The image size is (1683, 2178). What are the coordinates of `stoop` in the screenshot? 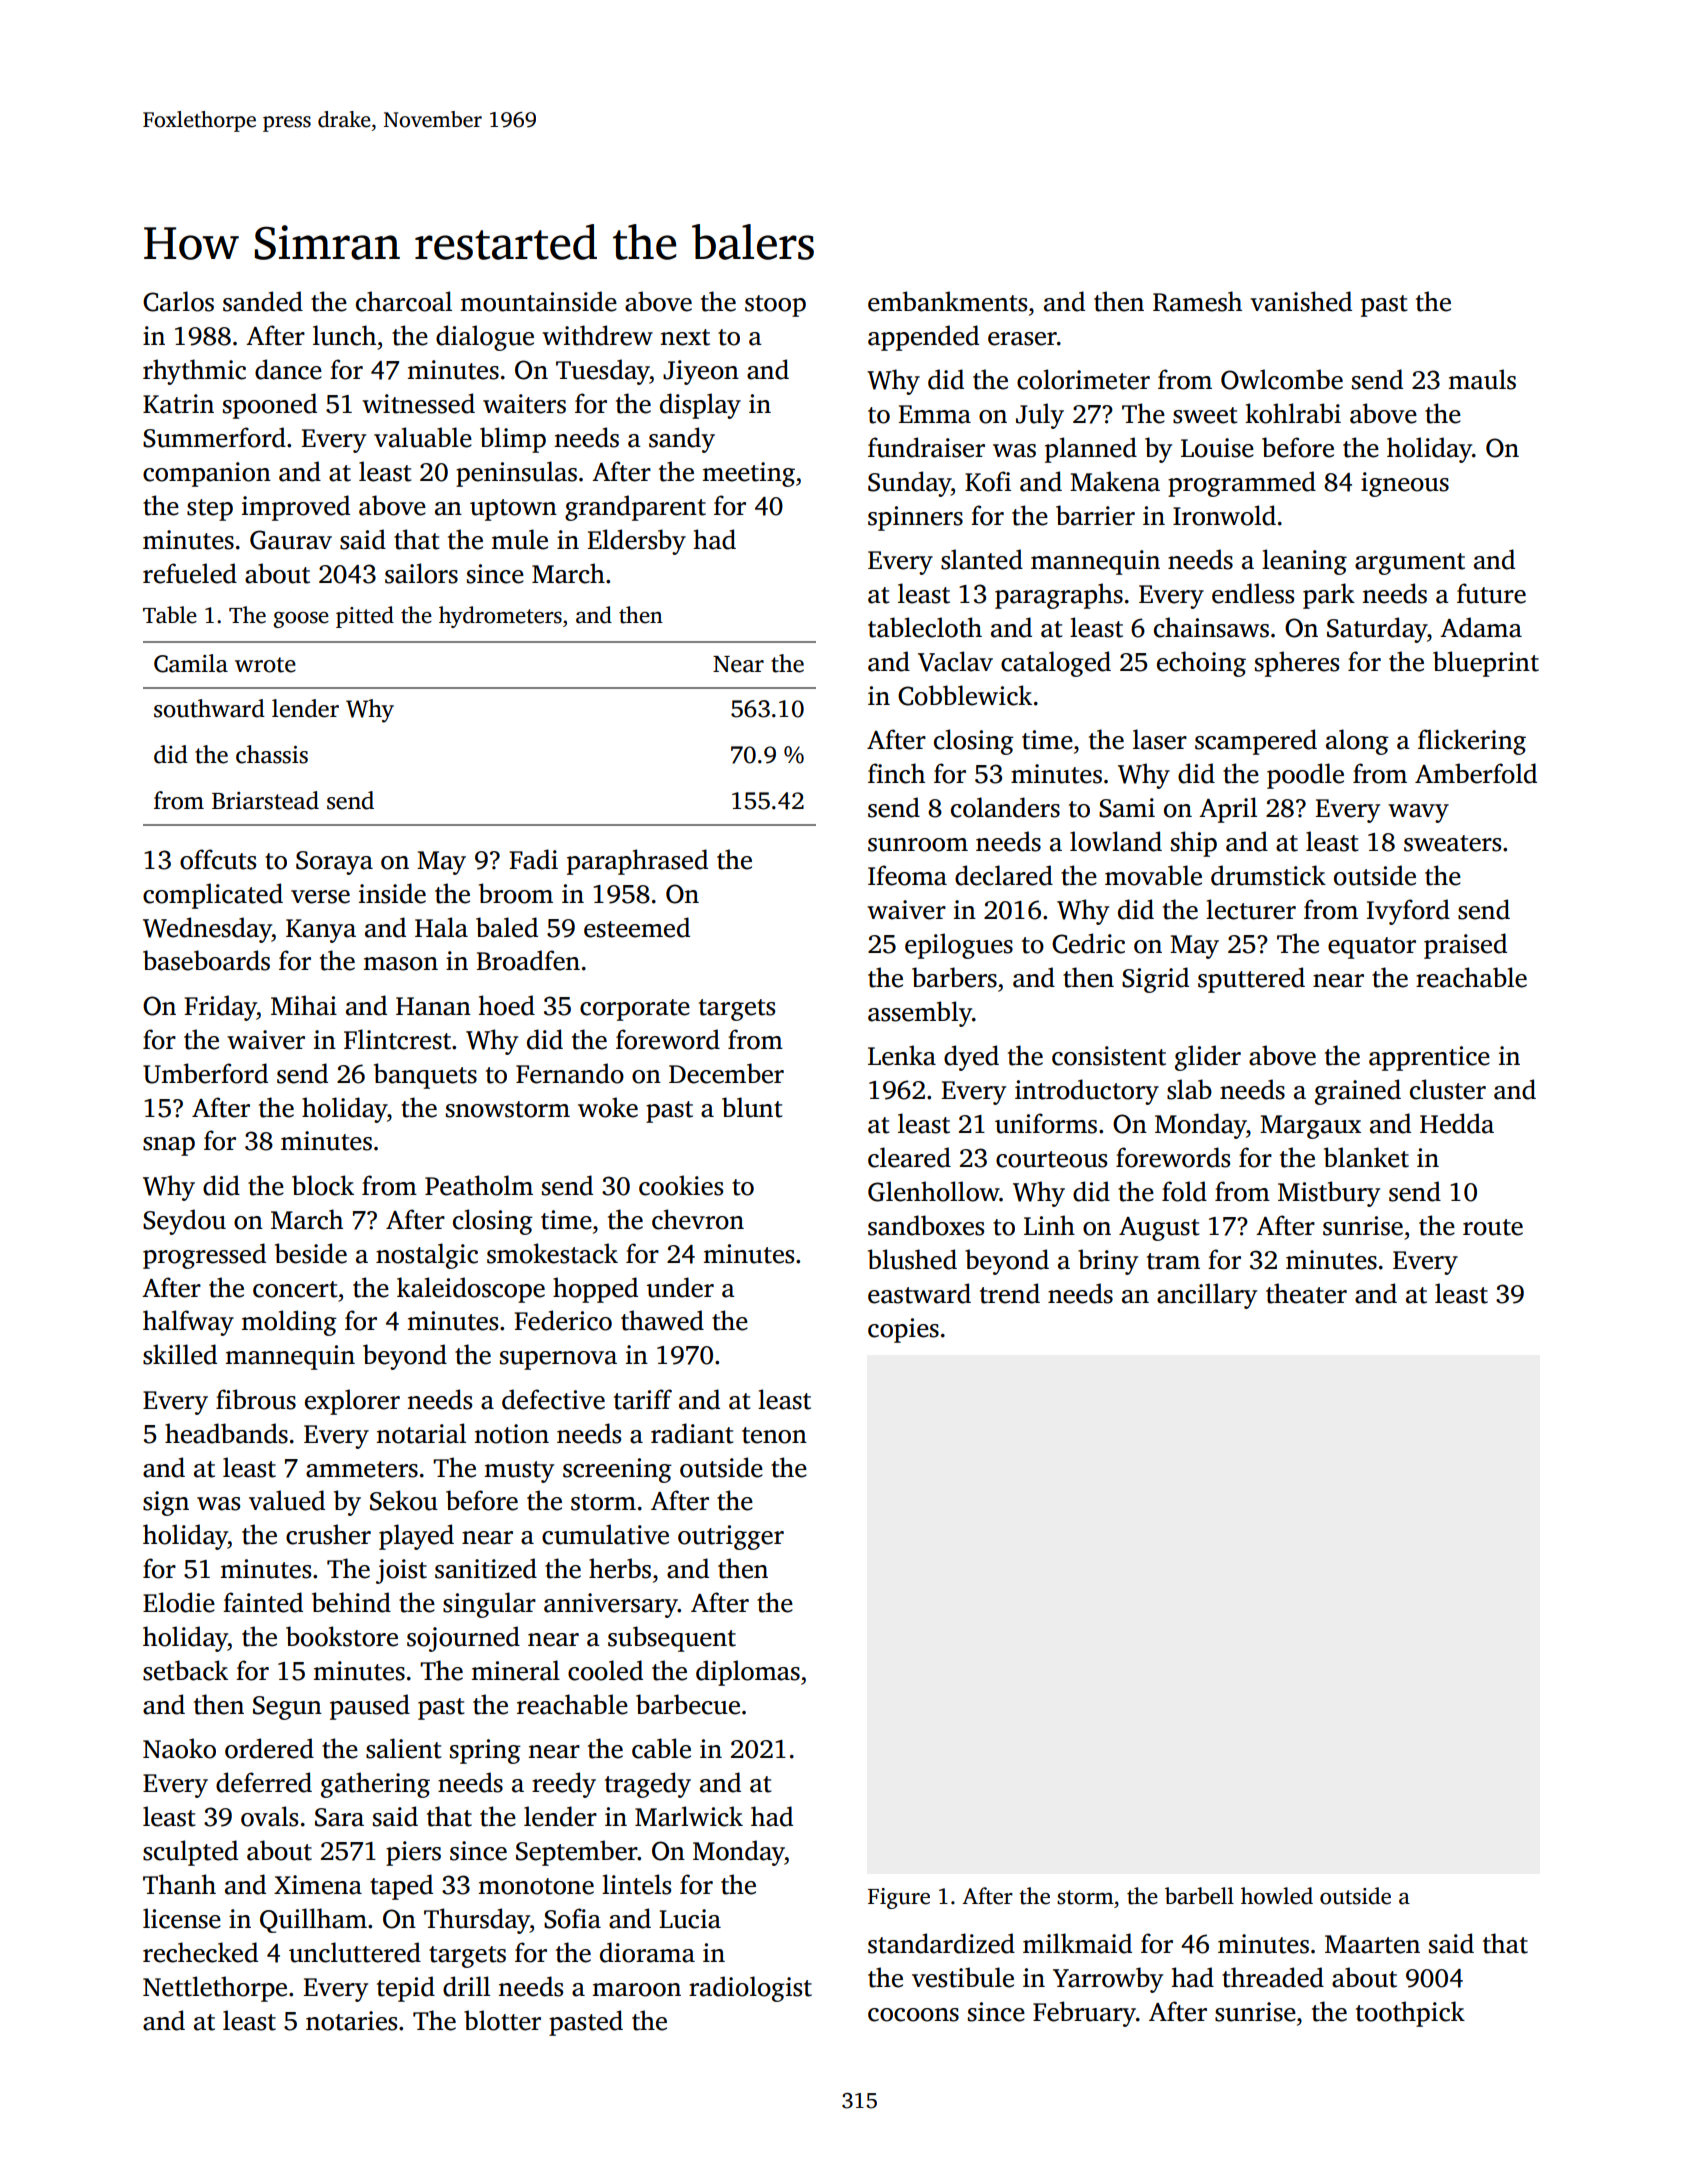 It's located at (775, 306).
